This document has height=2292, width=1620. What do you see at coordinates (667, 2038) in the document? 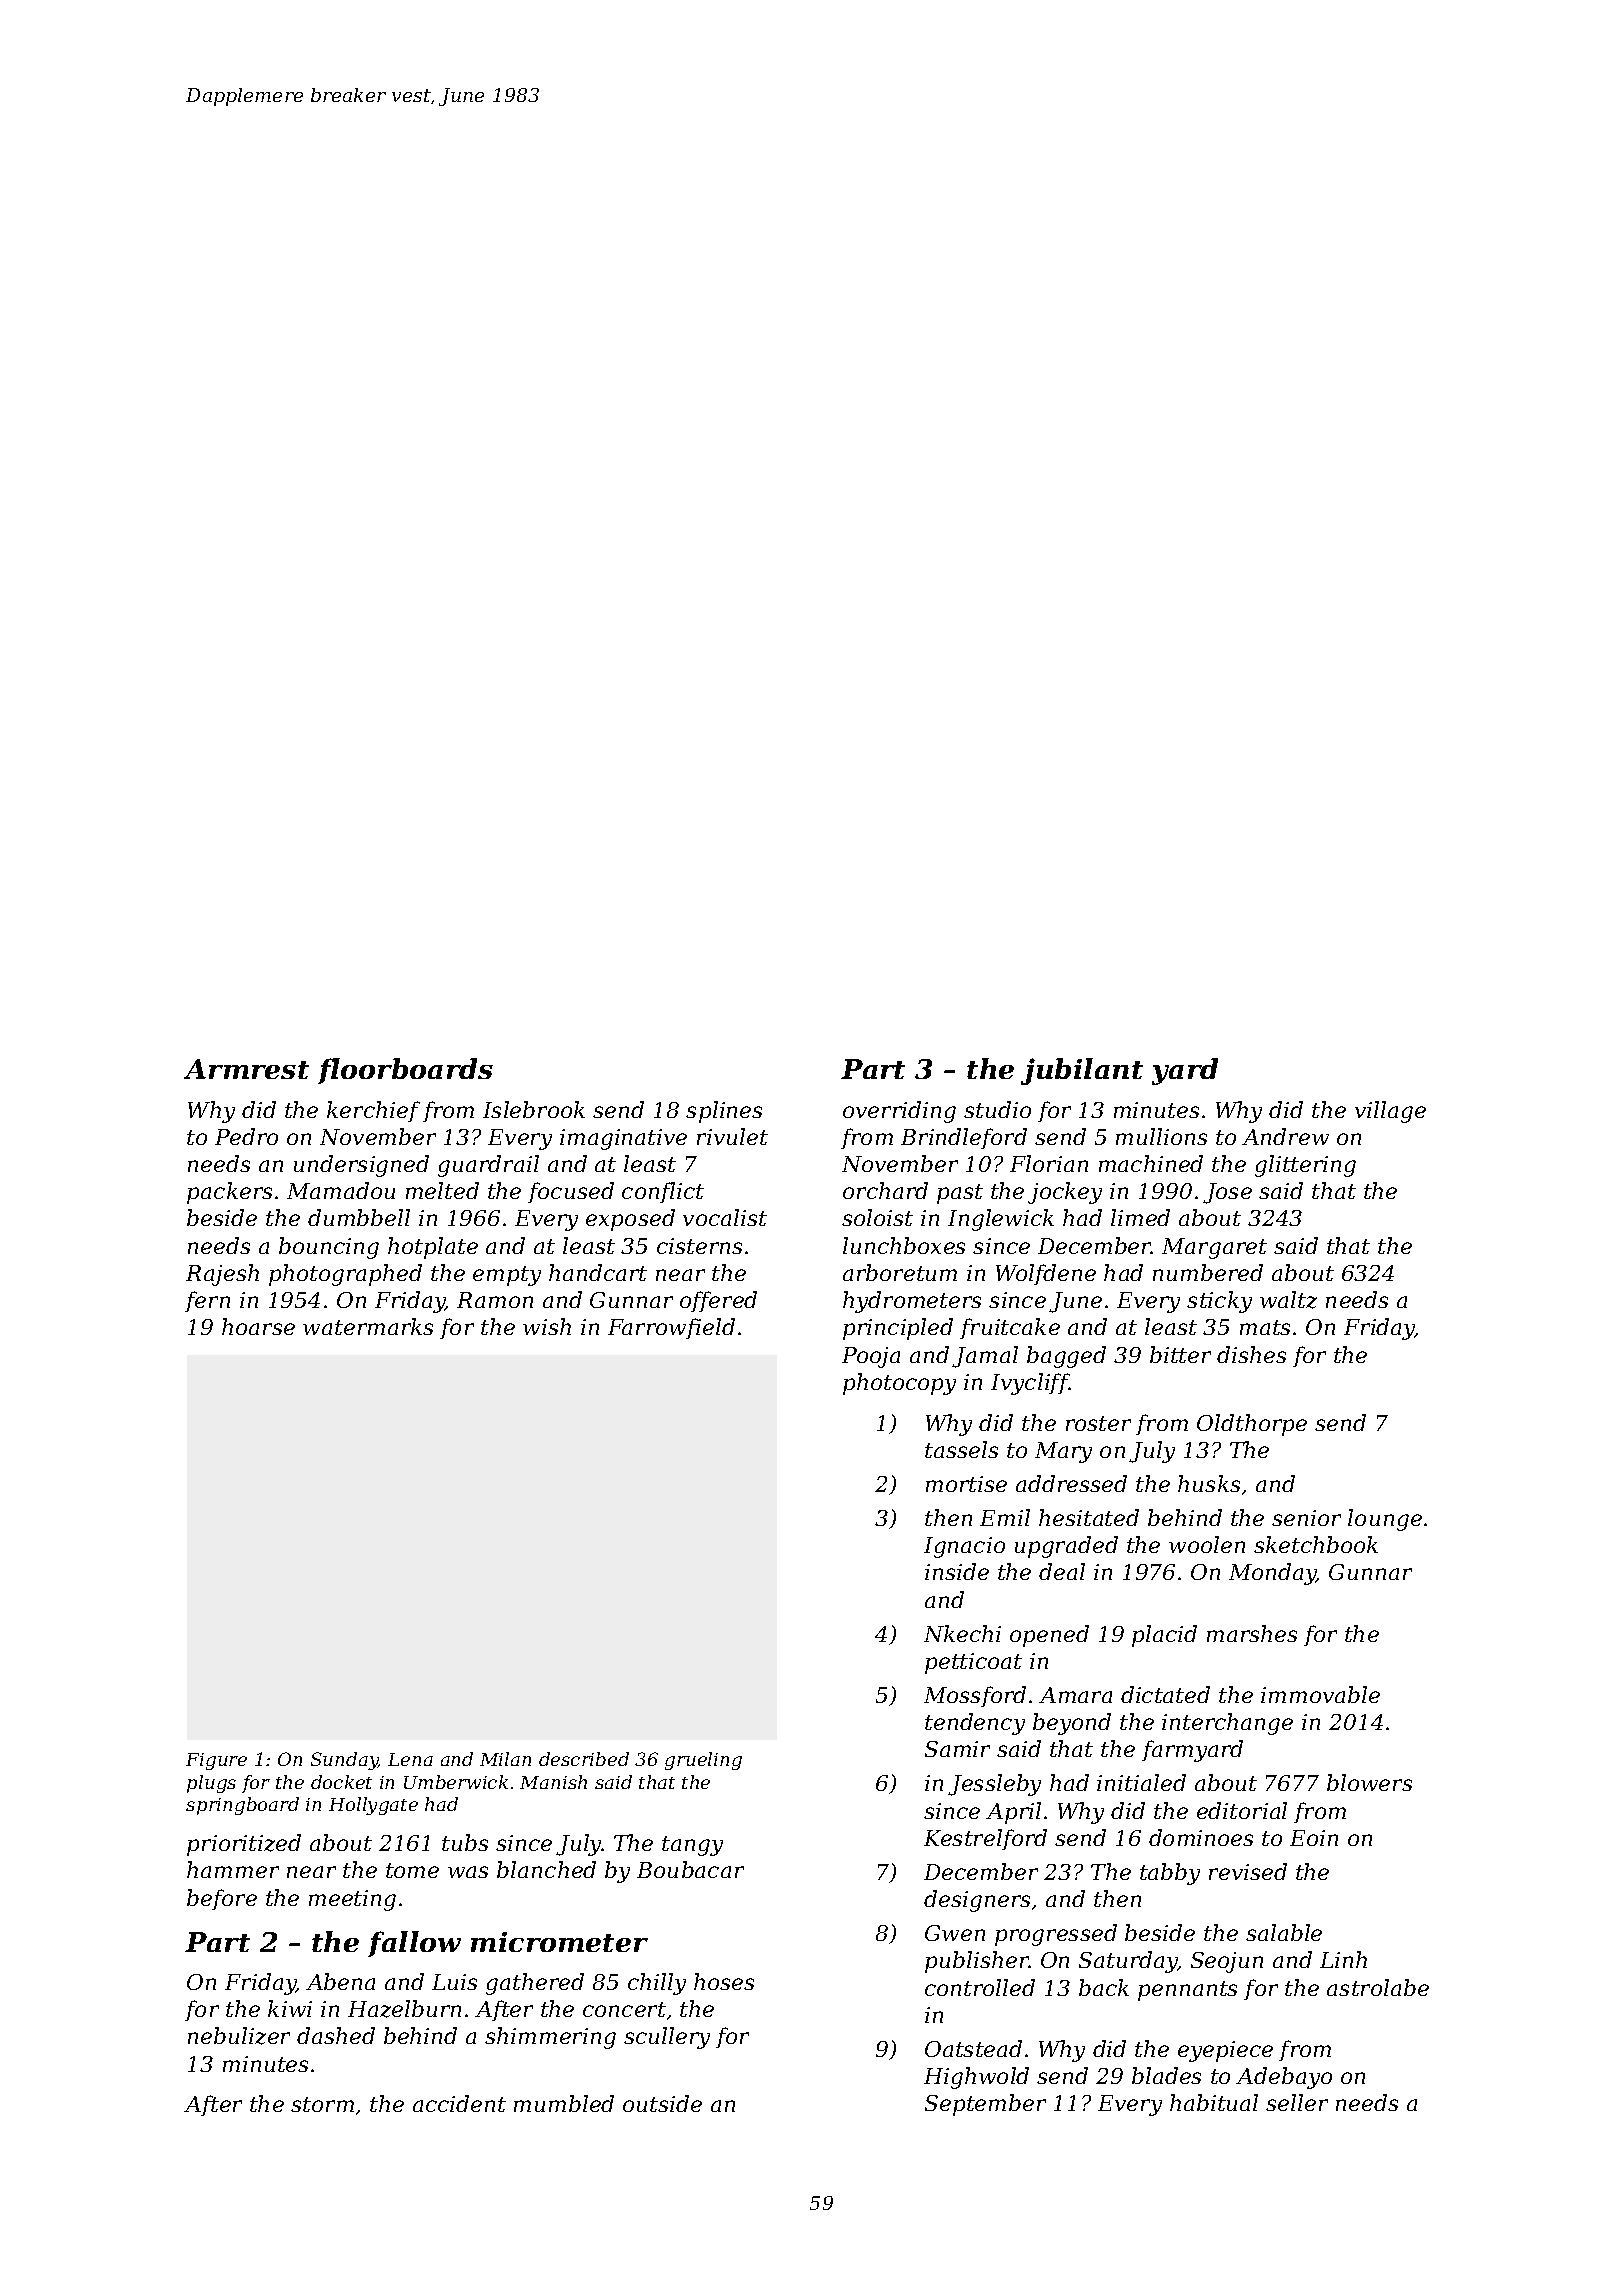
I see `scullery` at bounding box center [667, 2038].
